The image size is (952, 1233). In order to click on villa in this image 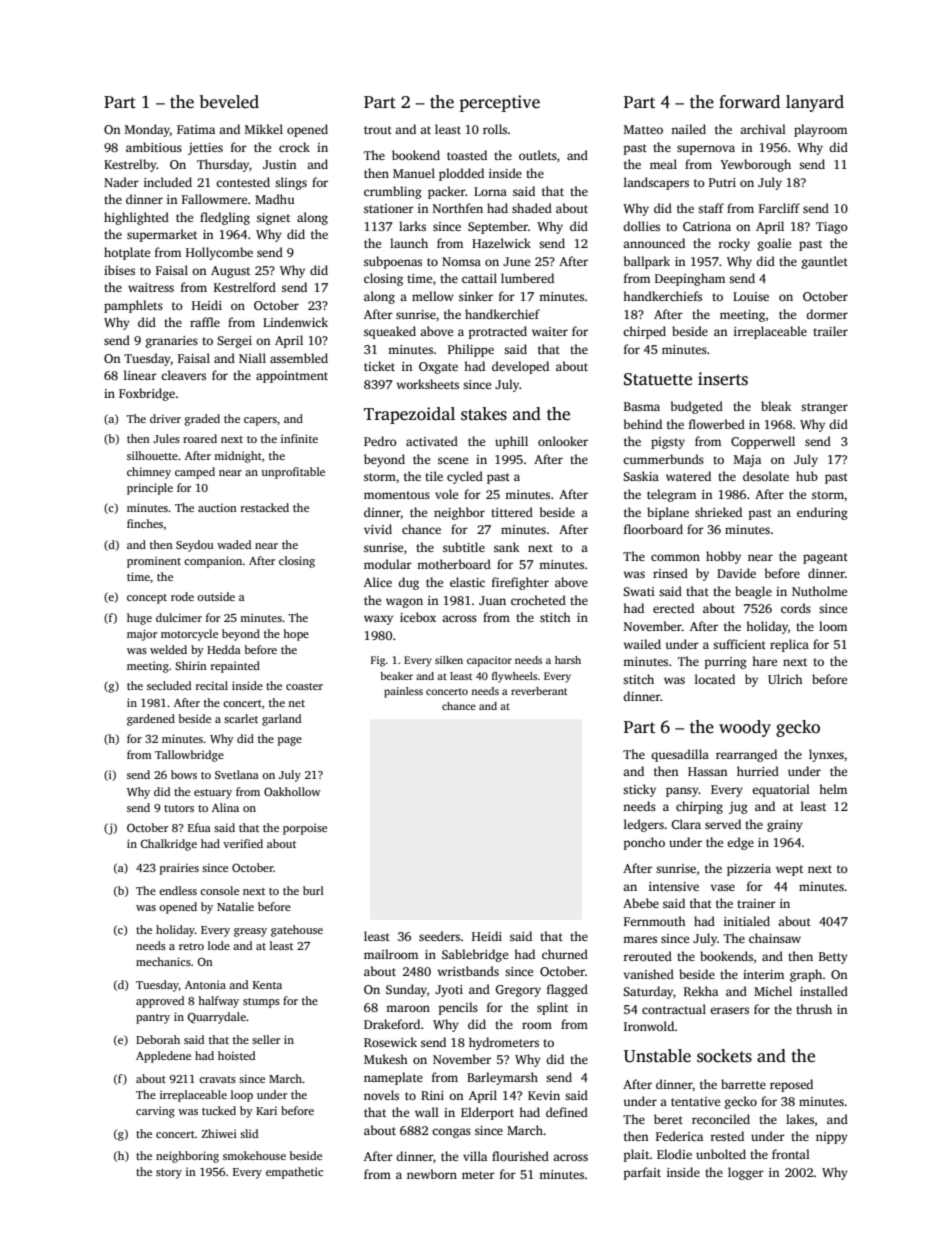, I will do `click(475, 1156)`.
